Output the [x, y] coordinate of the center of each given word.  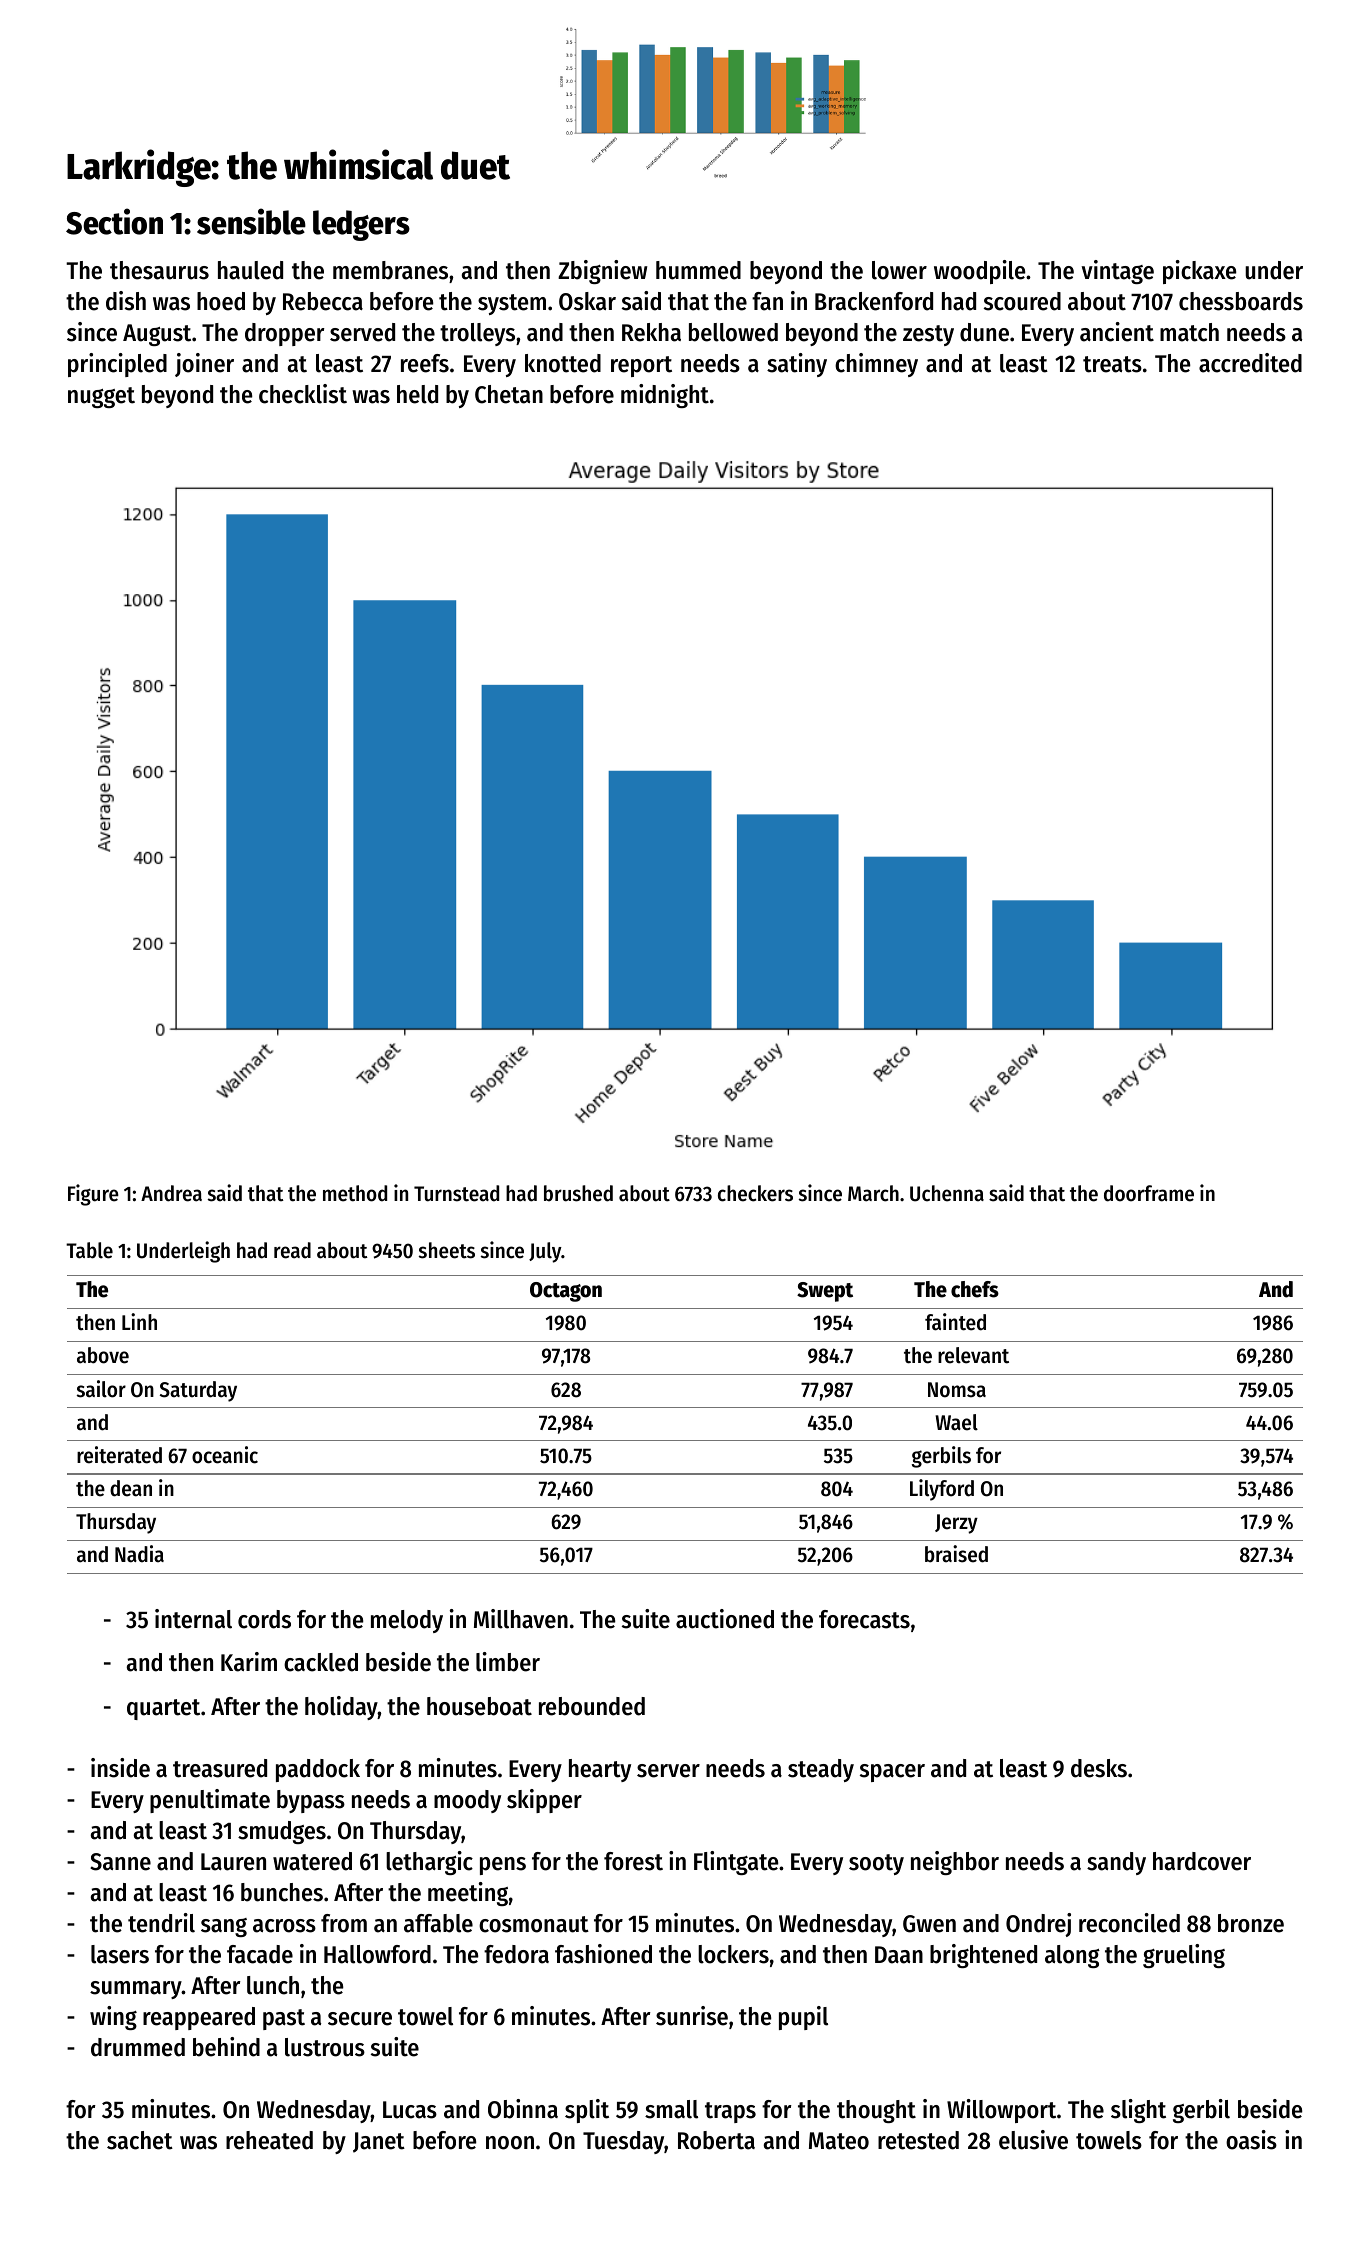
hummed [698, 270]
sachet [140, 2140]
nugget [101, 397]
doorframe [1149, 1193]
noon [510, 2143]
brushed [578, 1193]
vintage [1117, 272]
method [355, 1193]
